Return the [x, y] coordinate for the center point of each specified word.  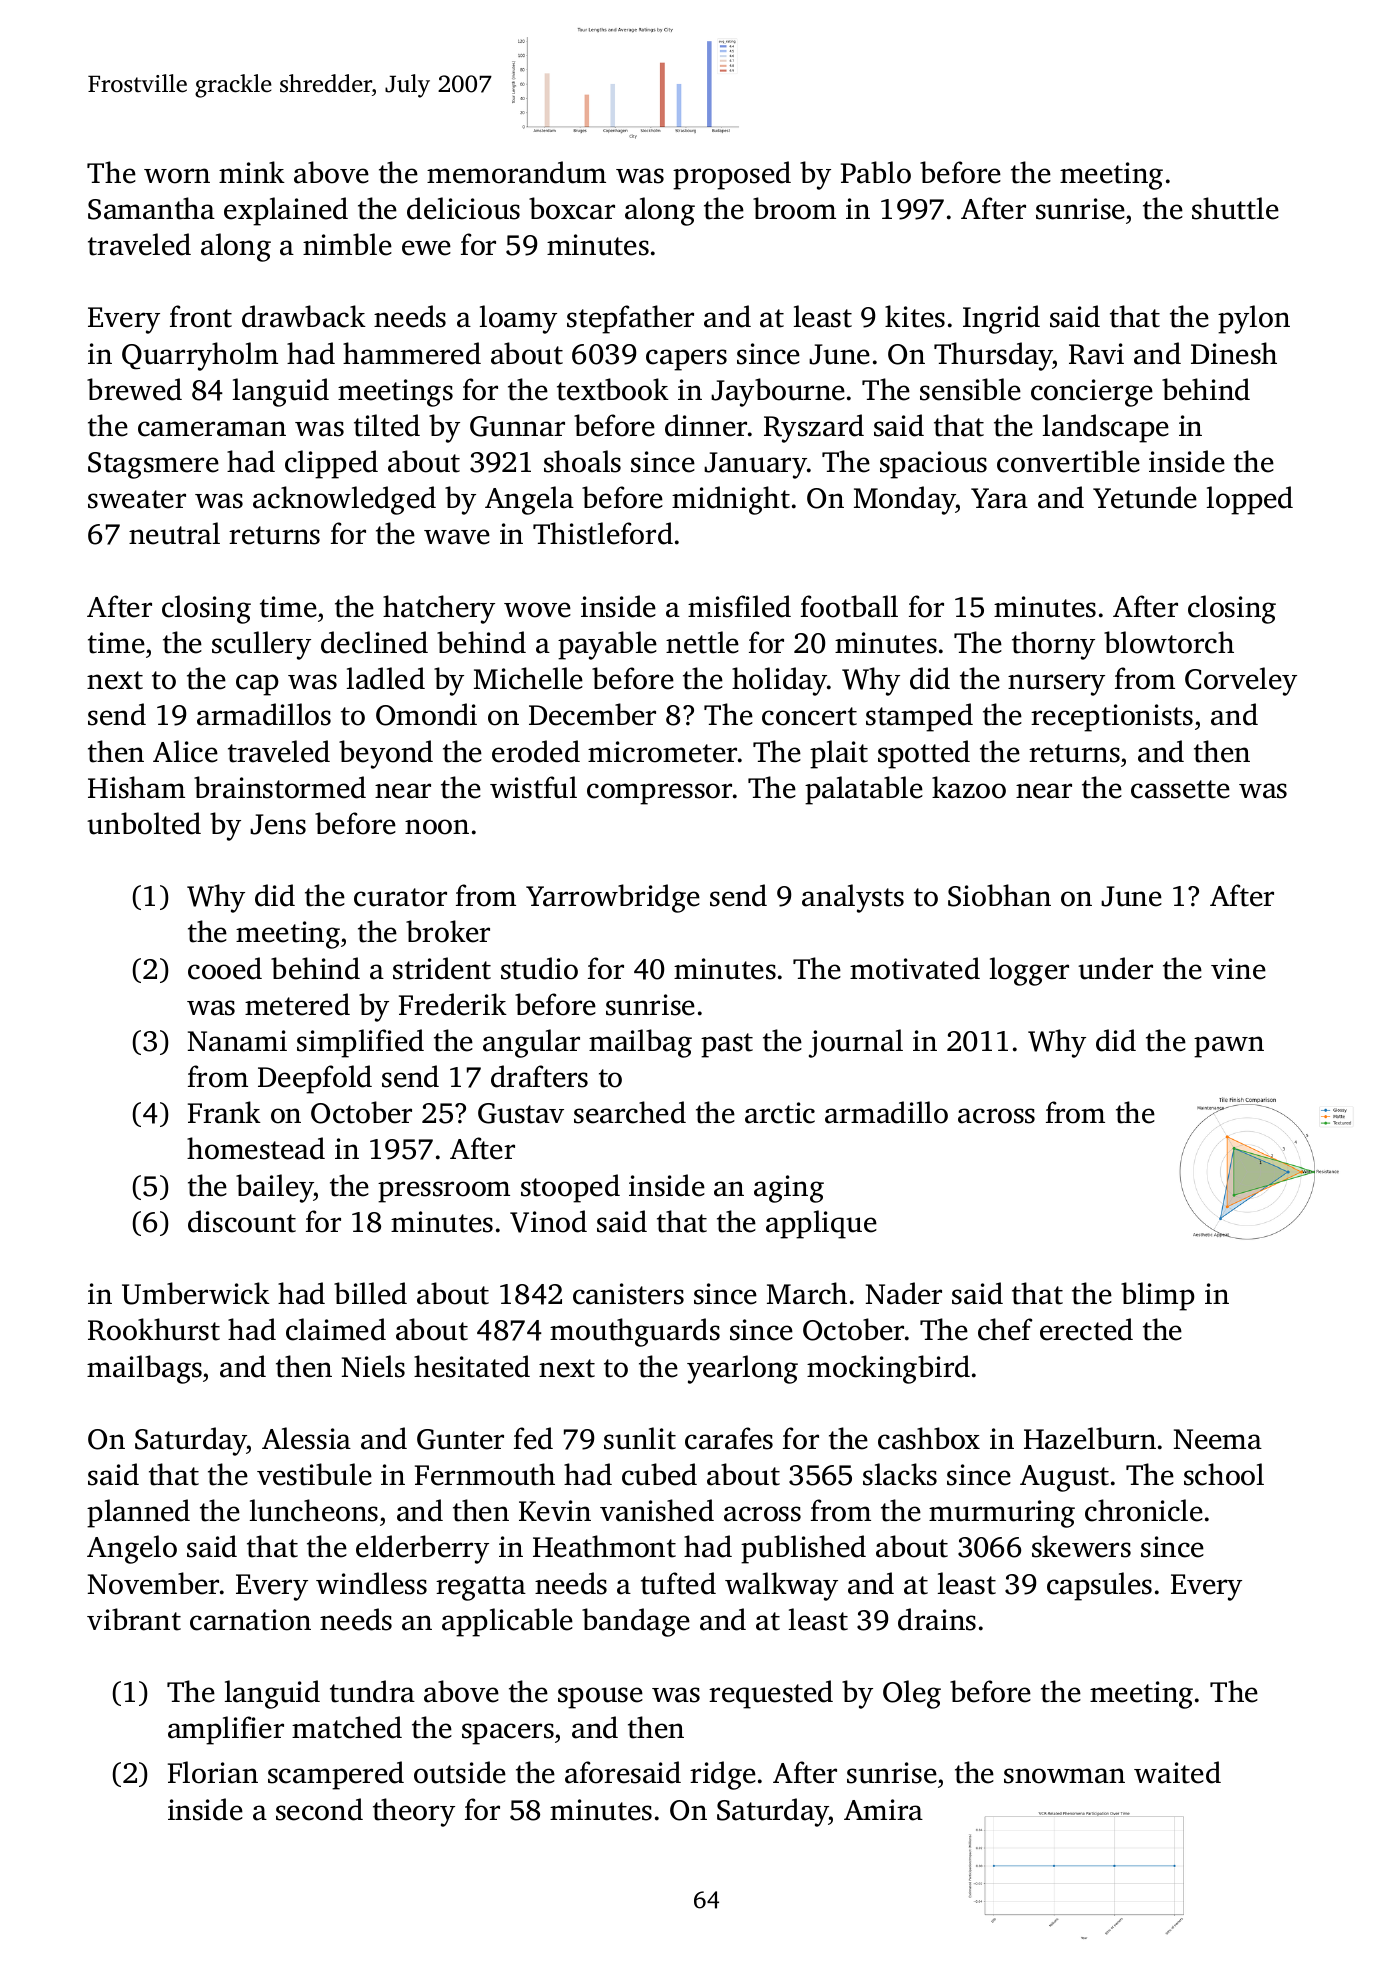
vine [1238, 969]
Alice [185, 751]
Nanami [237, 1041]
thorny [1053, 645]
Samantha [151, 208]
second [319, 1809]
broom [794, 208]
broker [448, 931]
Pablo [876, 172]
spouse [600, 1698]
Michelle [528, 678]
